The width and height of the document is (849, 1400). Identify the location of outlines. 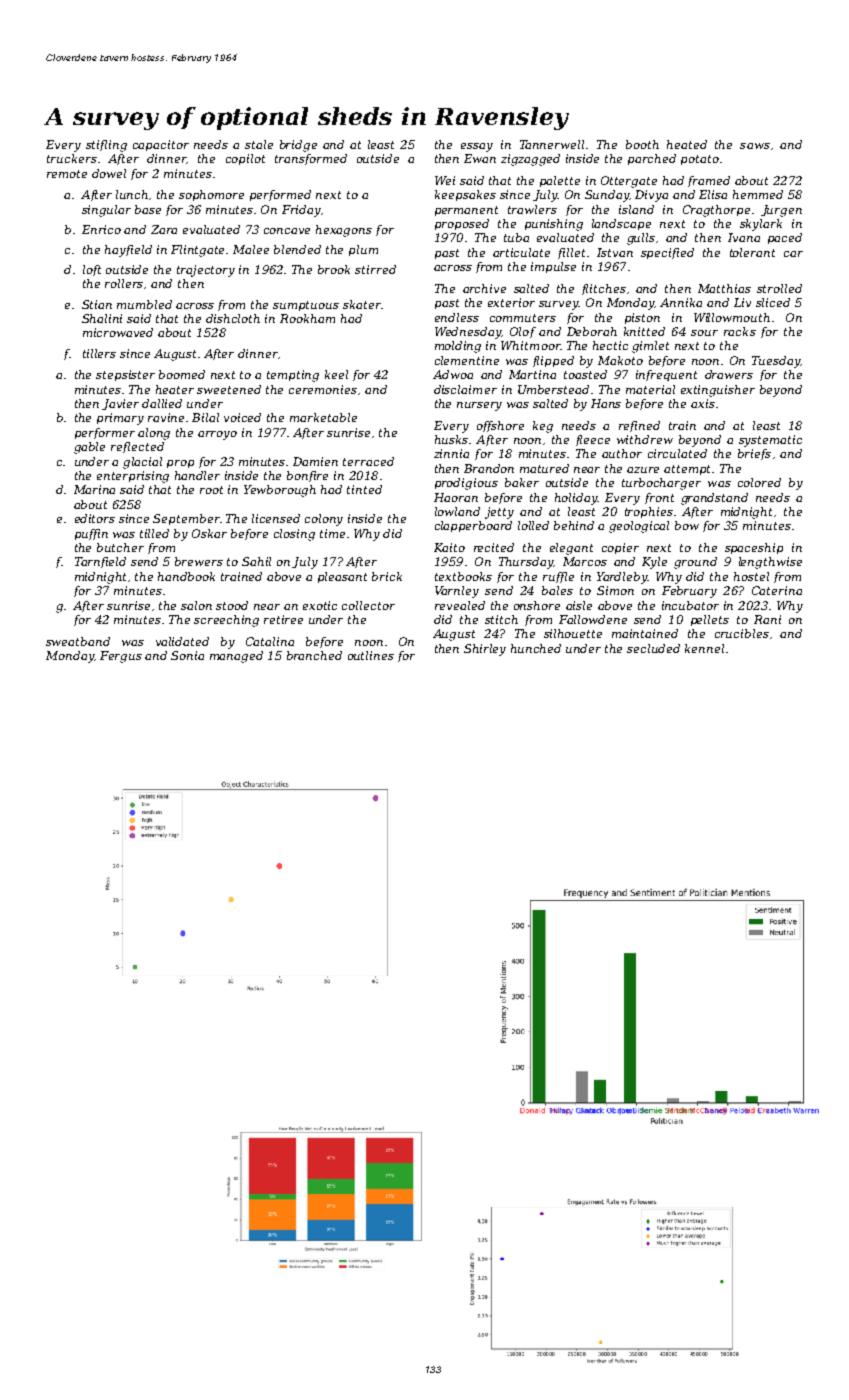
(371, 655).
